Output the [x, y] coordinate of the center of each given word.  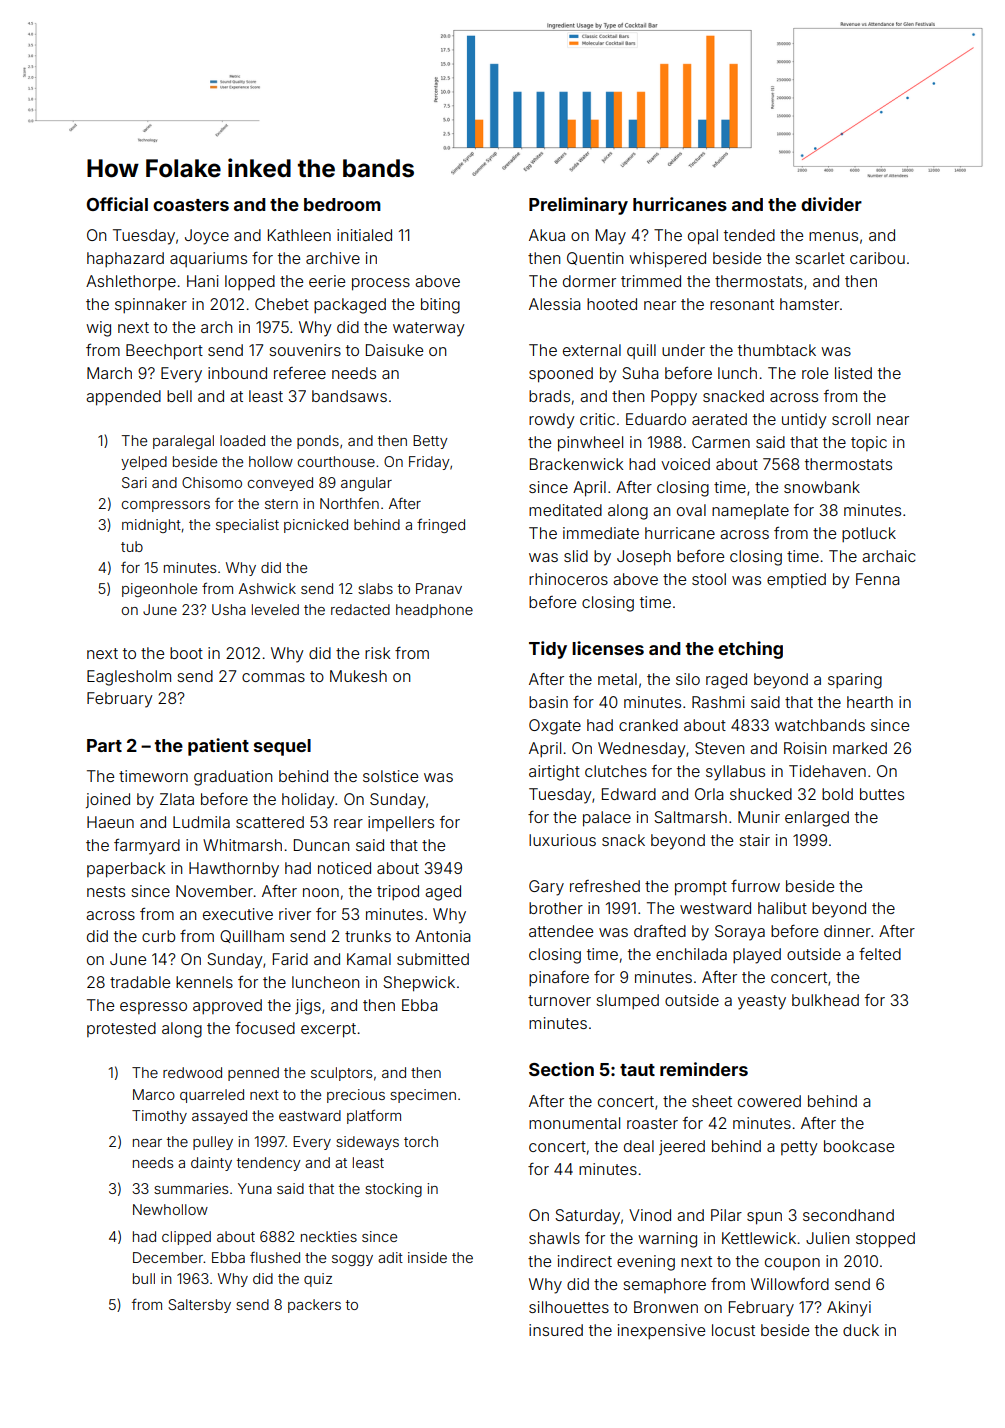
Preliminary [578, 206]
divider [831, 204]
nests [106, 891]
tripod [398, 892]
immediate [601, 533]
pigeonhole [159, 590]
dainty [211, 1164]
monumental [574, 1123]
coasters [191, 205]
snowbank [822, 487]
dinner [847, 931]
